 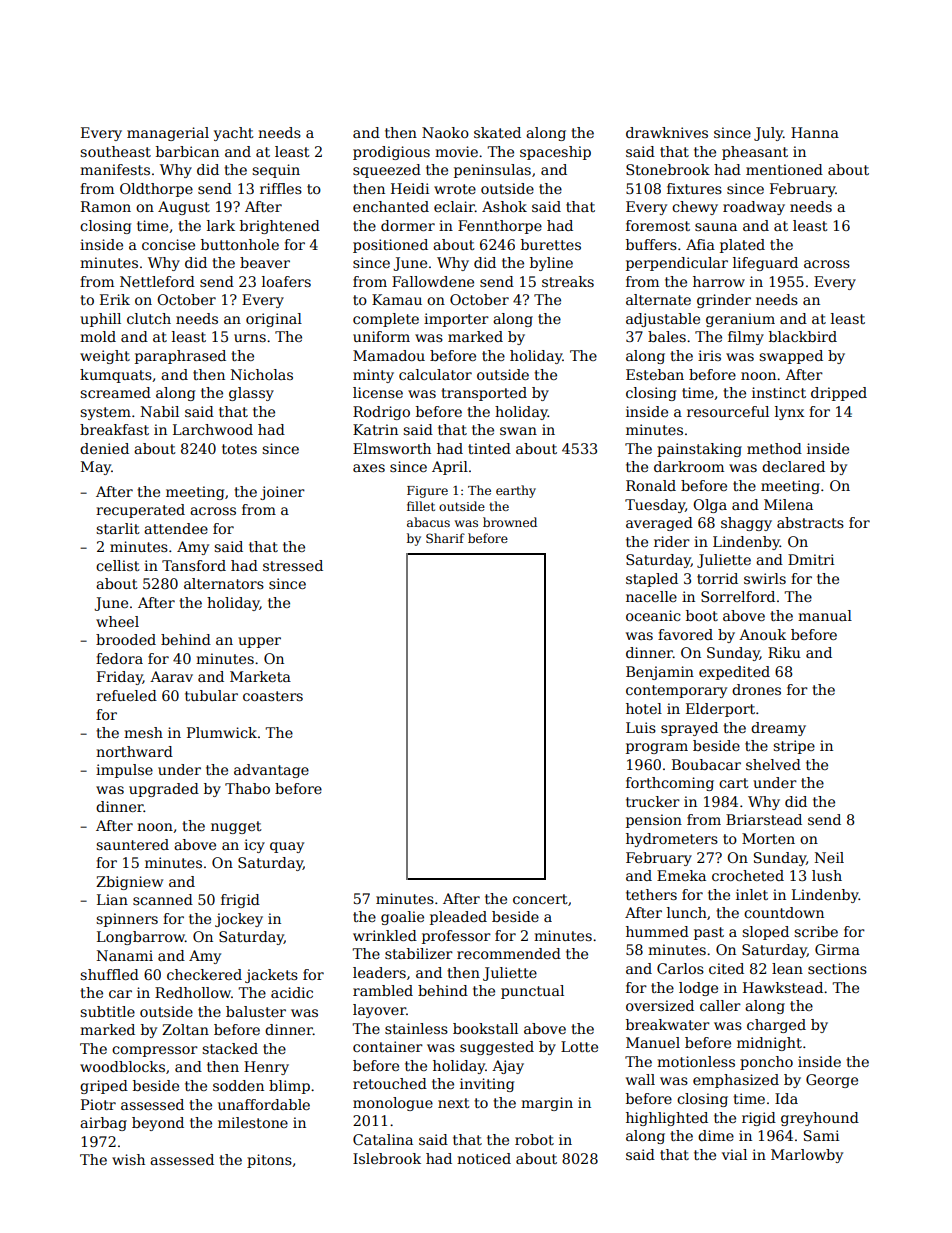 What do you see at coordinates (103, 1124) in the image?
I see `airbag` at bounding box center [103, 1124].
